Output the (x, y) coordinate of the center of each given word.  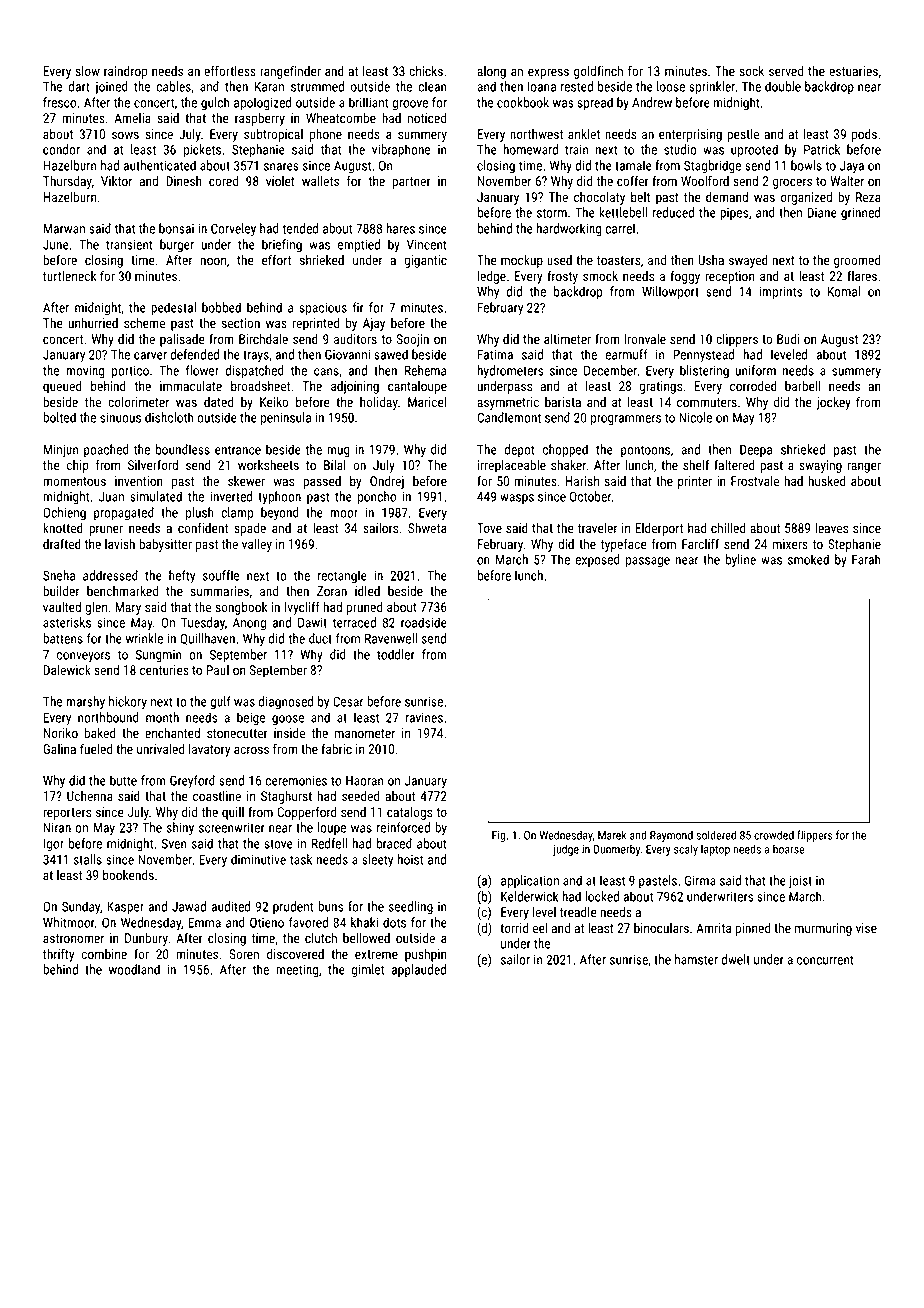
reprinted (316, 324)
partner (411, 183)
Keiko (274, 402)
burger (177, 246)
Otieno (267, 922)
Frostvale (755, 481)
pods (864, 135)
